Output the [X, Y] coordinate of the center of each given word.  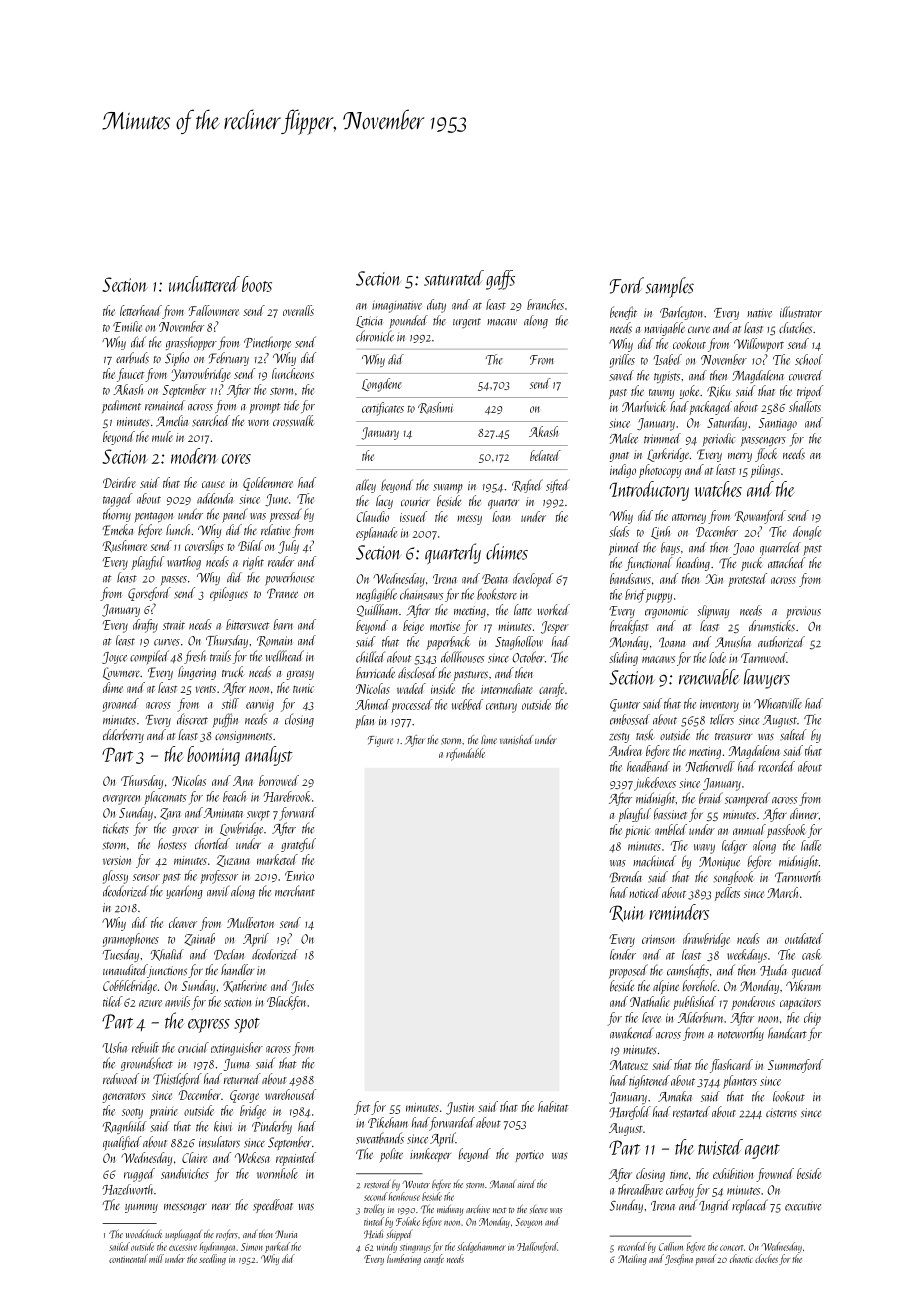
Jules [302, 987]
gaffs [500, 280]
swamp [448, 489]
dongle [807, 533]
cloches [766, 1258]
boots [257, 284]
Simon [252, 1247]
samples [670, 287]
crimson [658, 939]
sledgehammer [481, 1247]
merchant [295, 891]
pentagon [153, 517]
